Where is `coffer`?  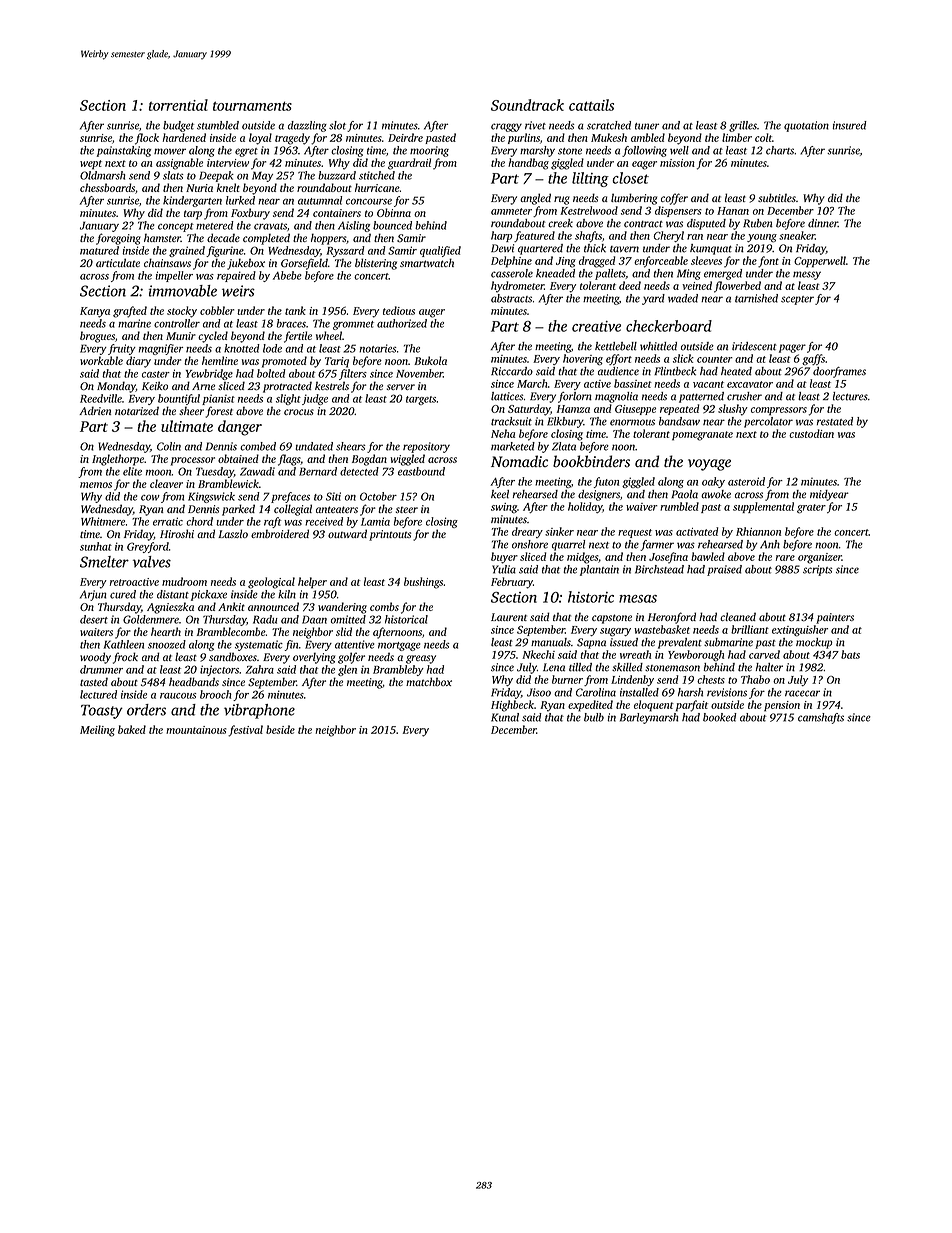 coffer is located at coordinates (674, 199).
